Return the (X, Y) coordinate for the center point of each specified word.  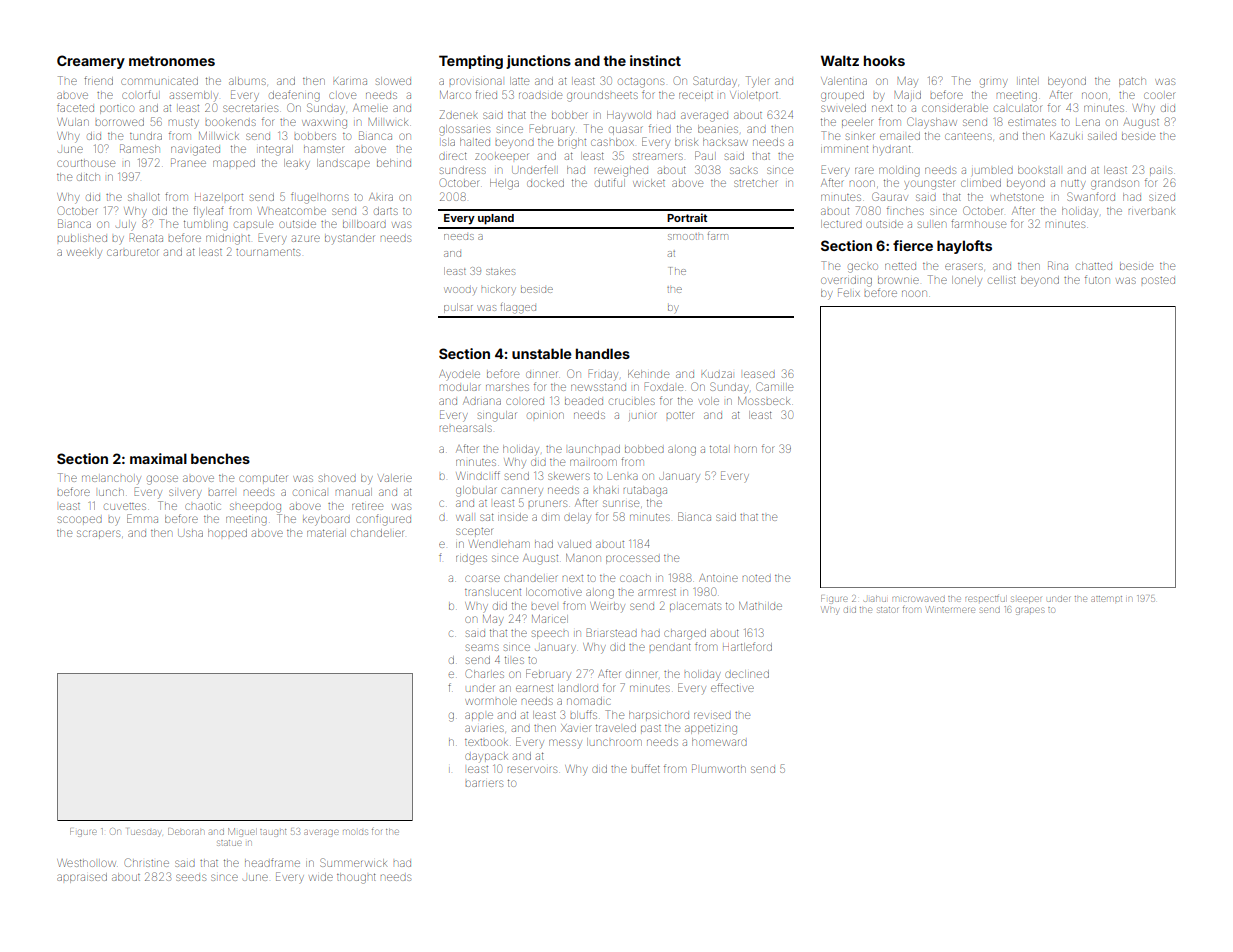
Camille (774, 386)
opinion (545, 415)
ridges (471, 560)
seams (482, 647)
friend (98, 80)
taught (273, 833)
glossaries (464, 130)
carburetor (132, 252)
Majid (908, 95)
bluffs (584, 714)
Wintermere (951, 609)
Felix (849, 292)
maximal (158, 458)
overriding (846, 281)
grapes (1030, 611)
